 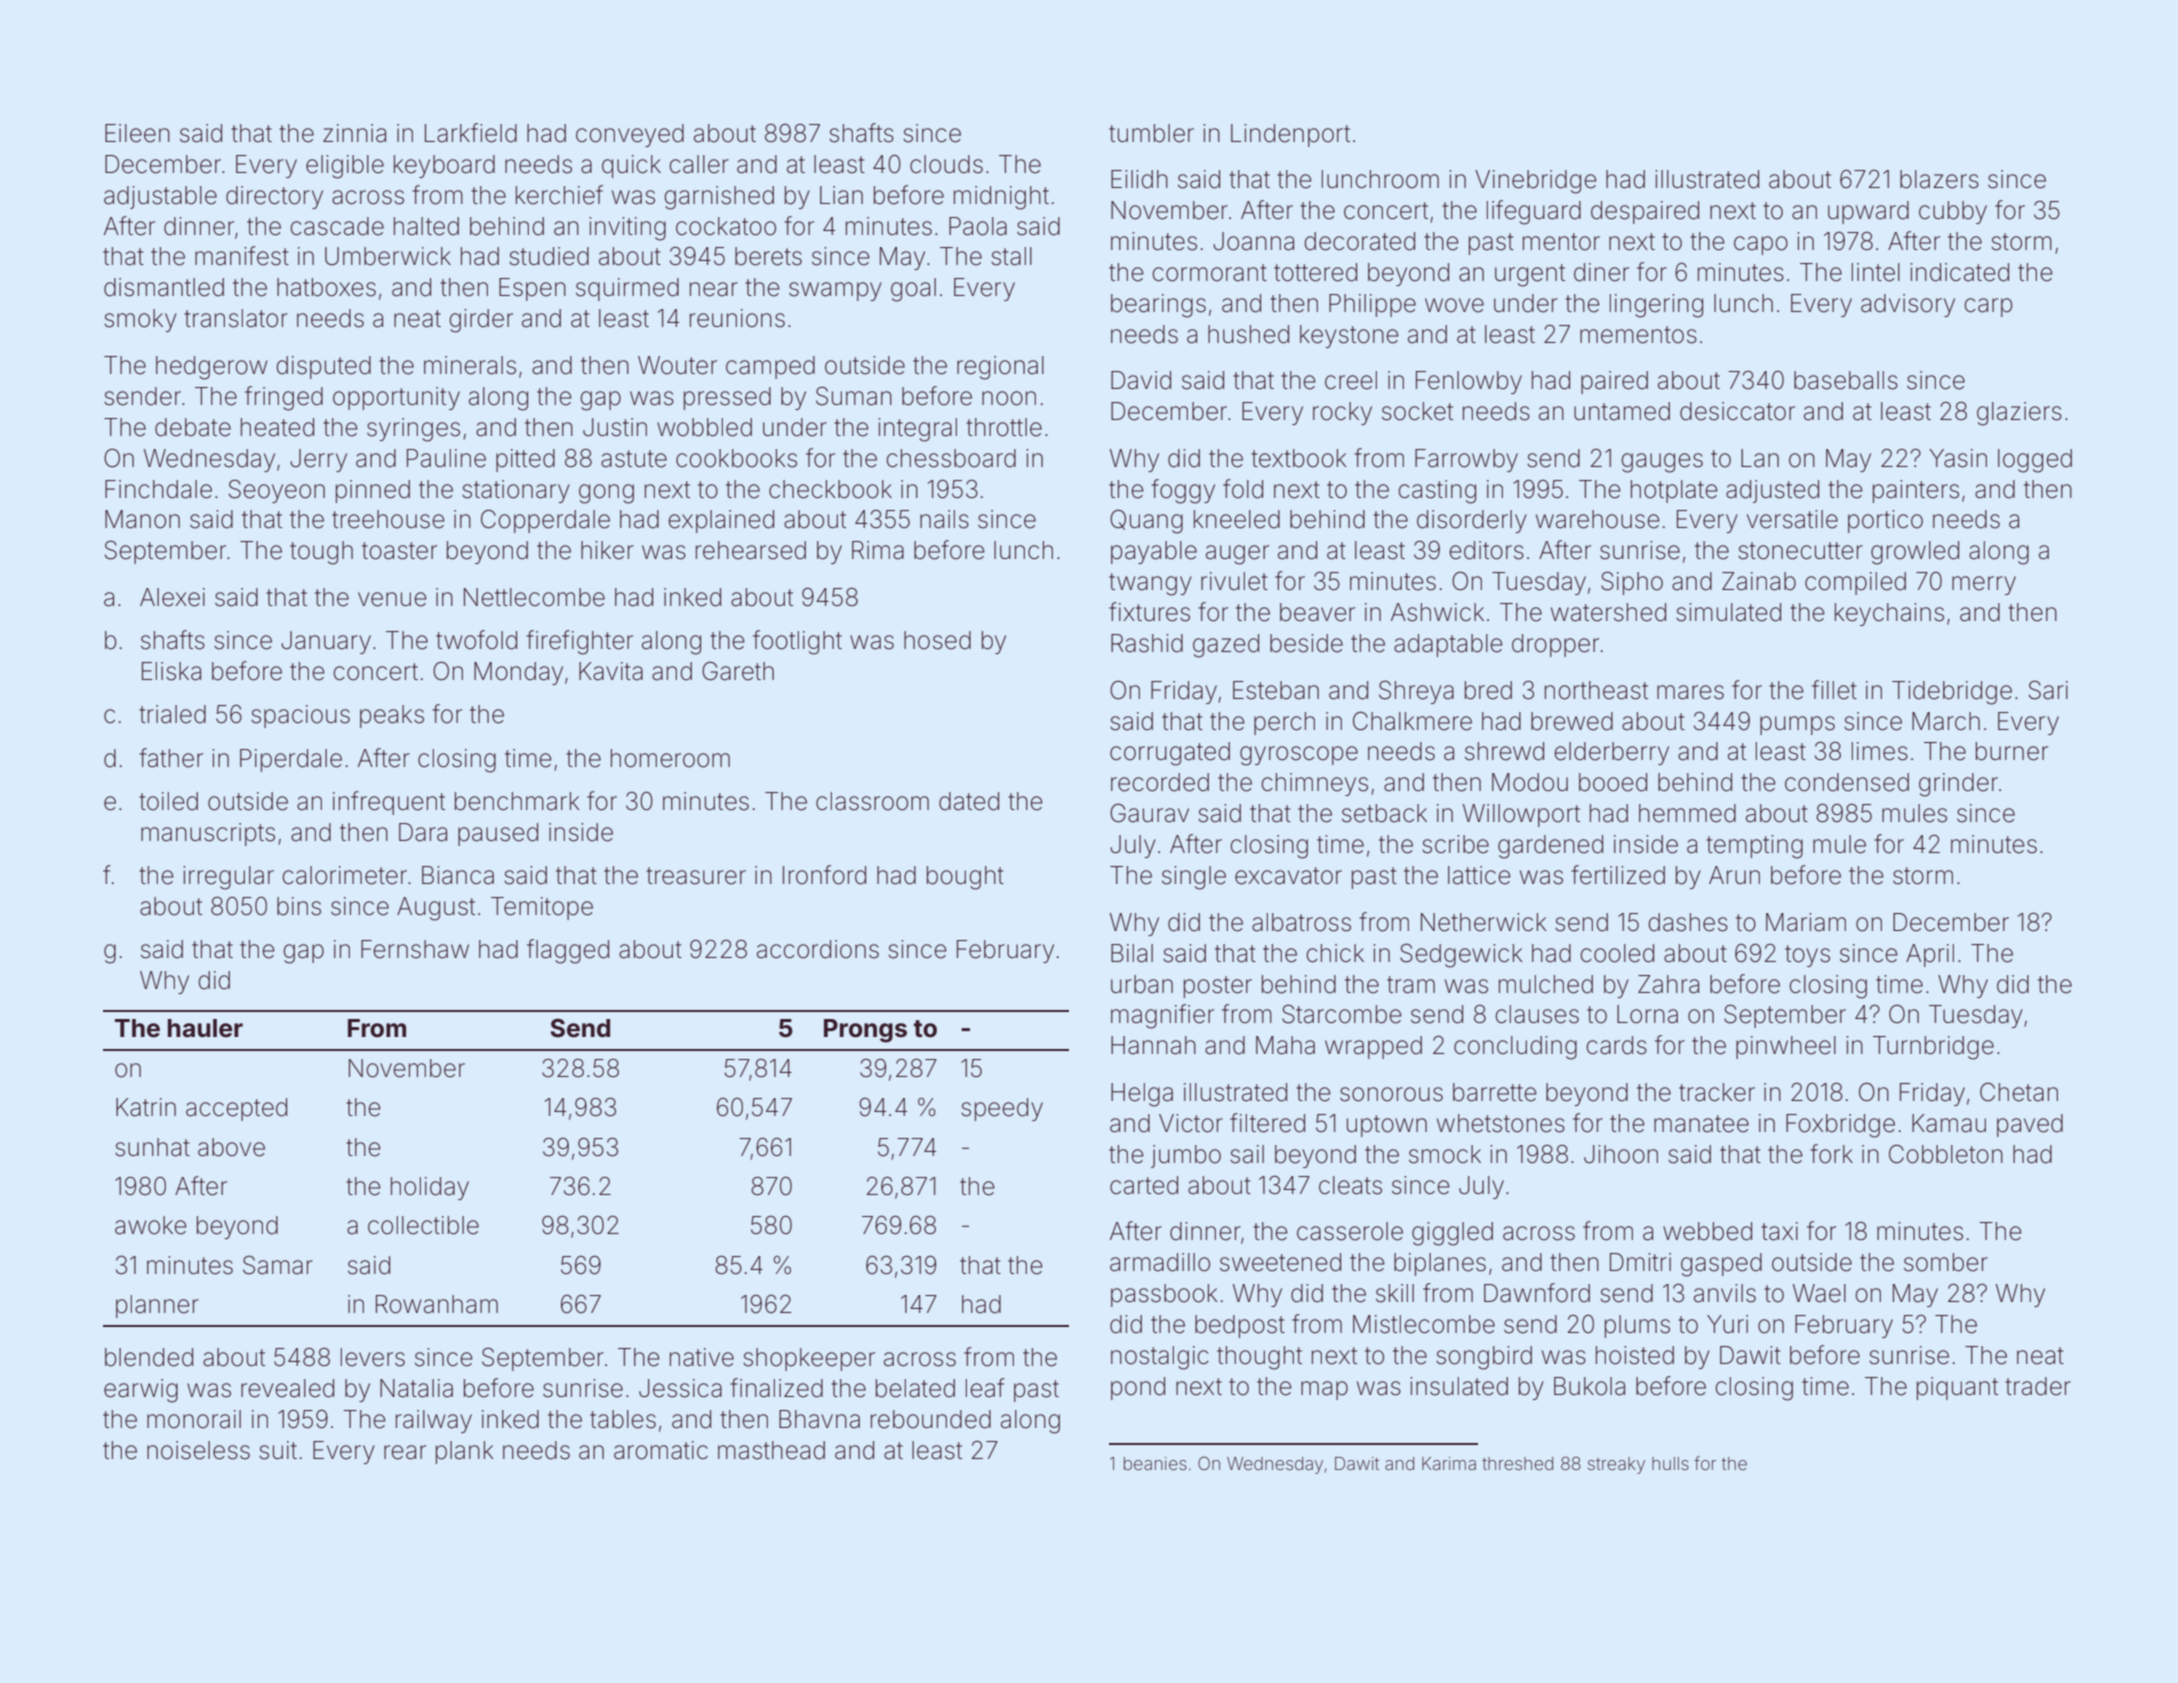 What do you see at coordinates (1939, 179) in the screenshot?
I see `blazers` at bounding box center [1939, 179].
